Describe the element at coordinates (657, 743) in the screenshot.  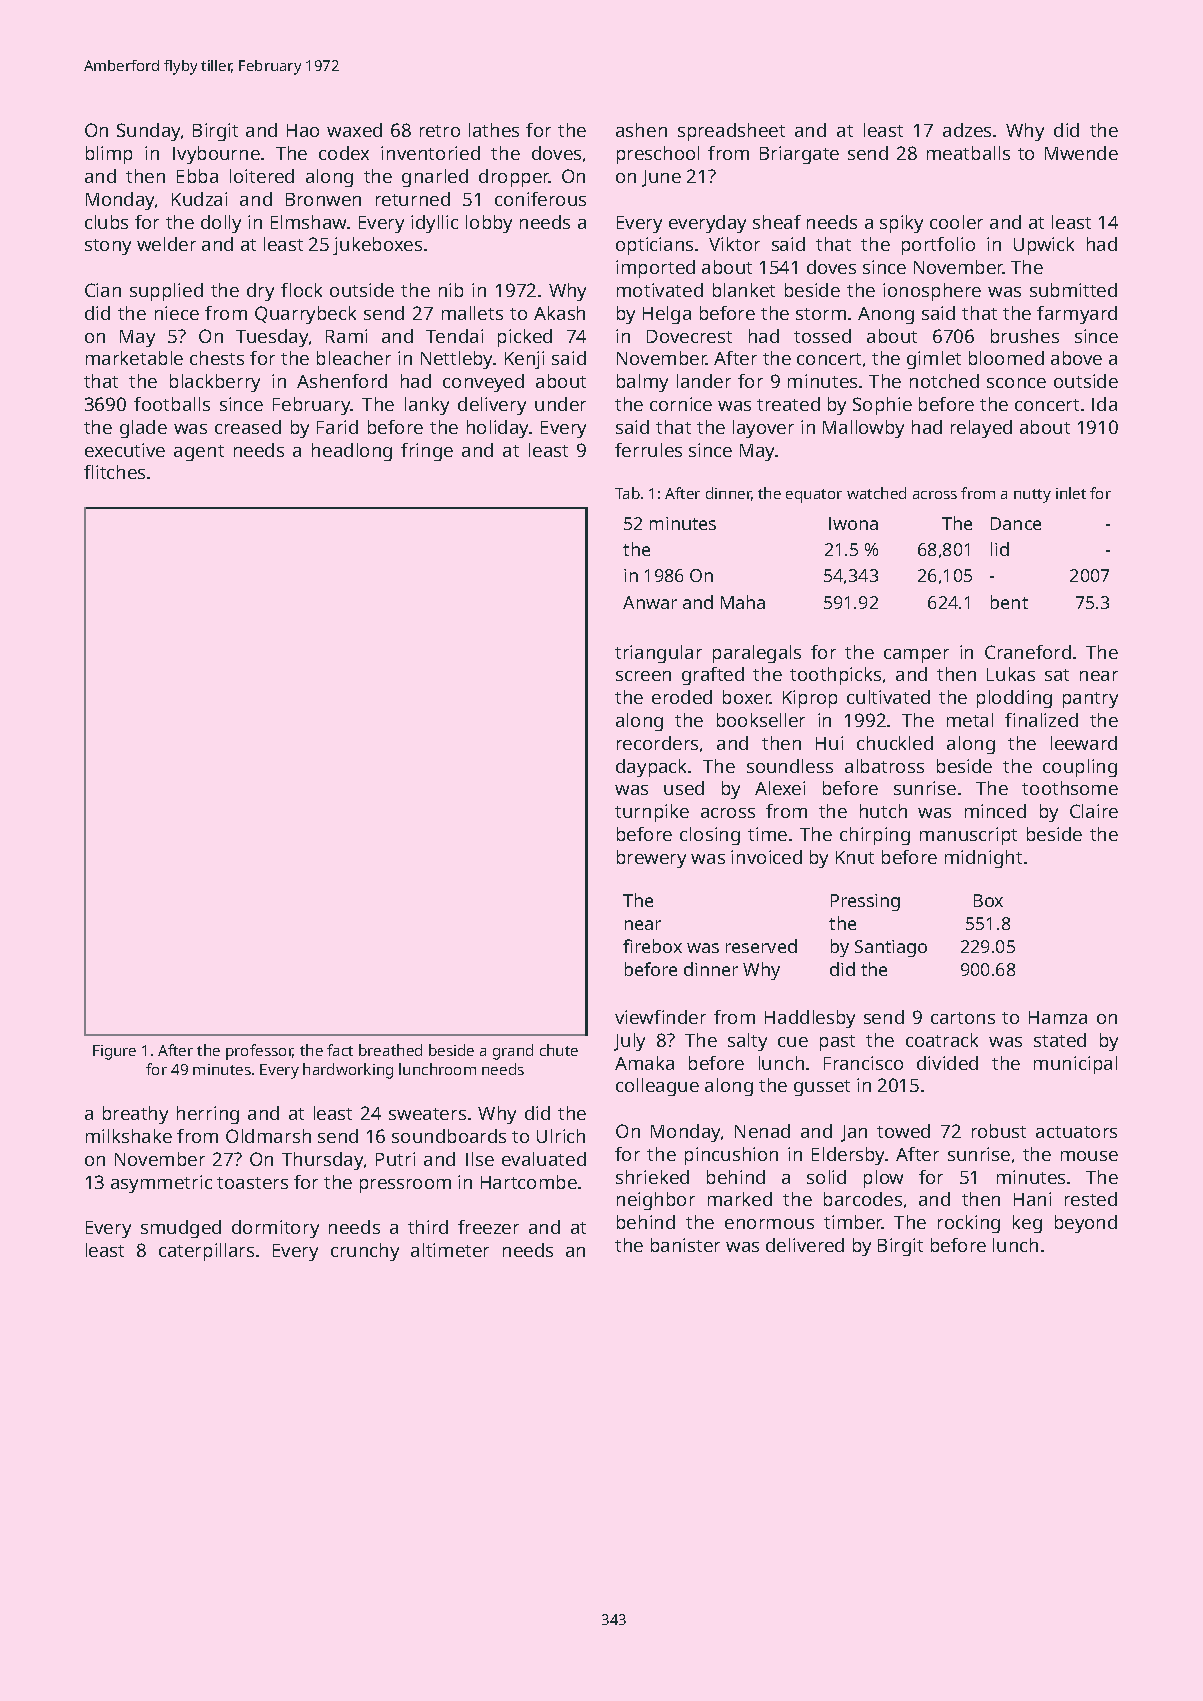
I see `recorders` at that location.
